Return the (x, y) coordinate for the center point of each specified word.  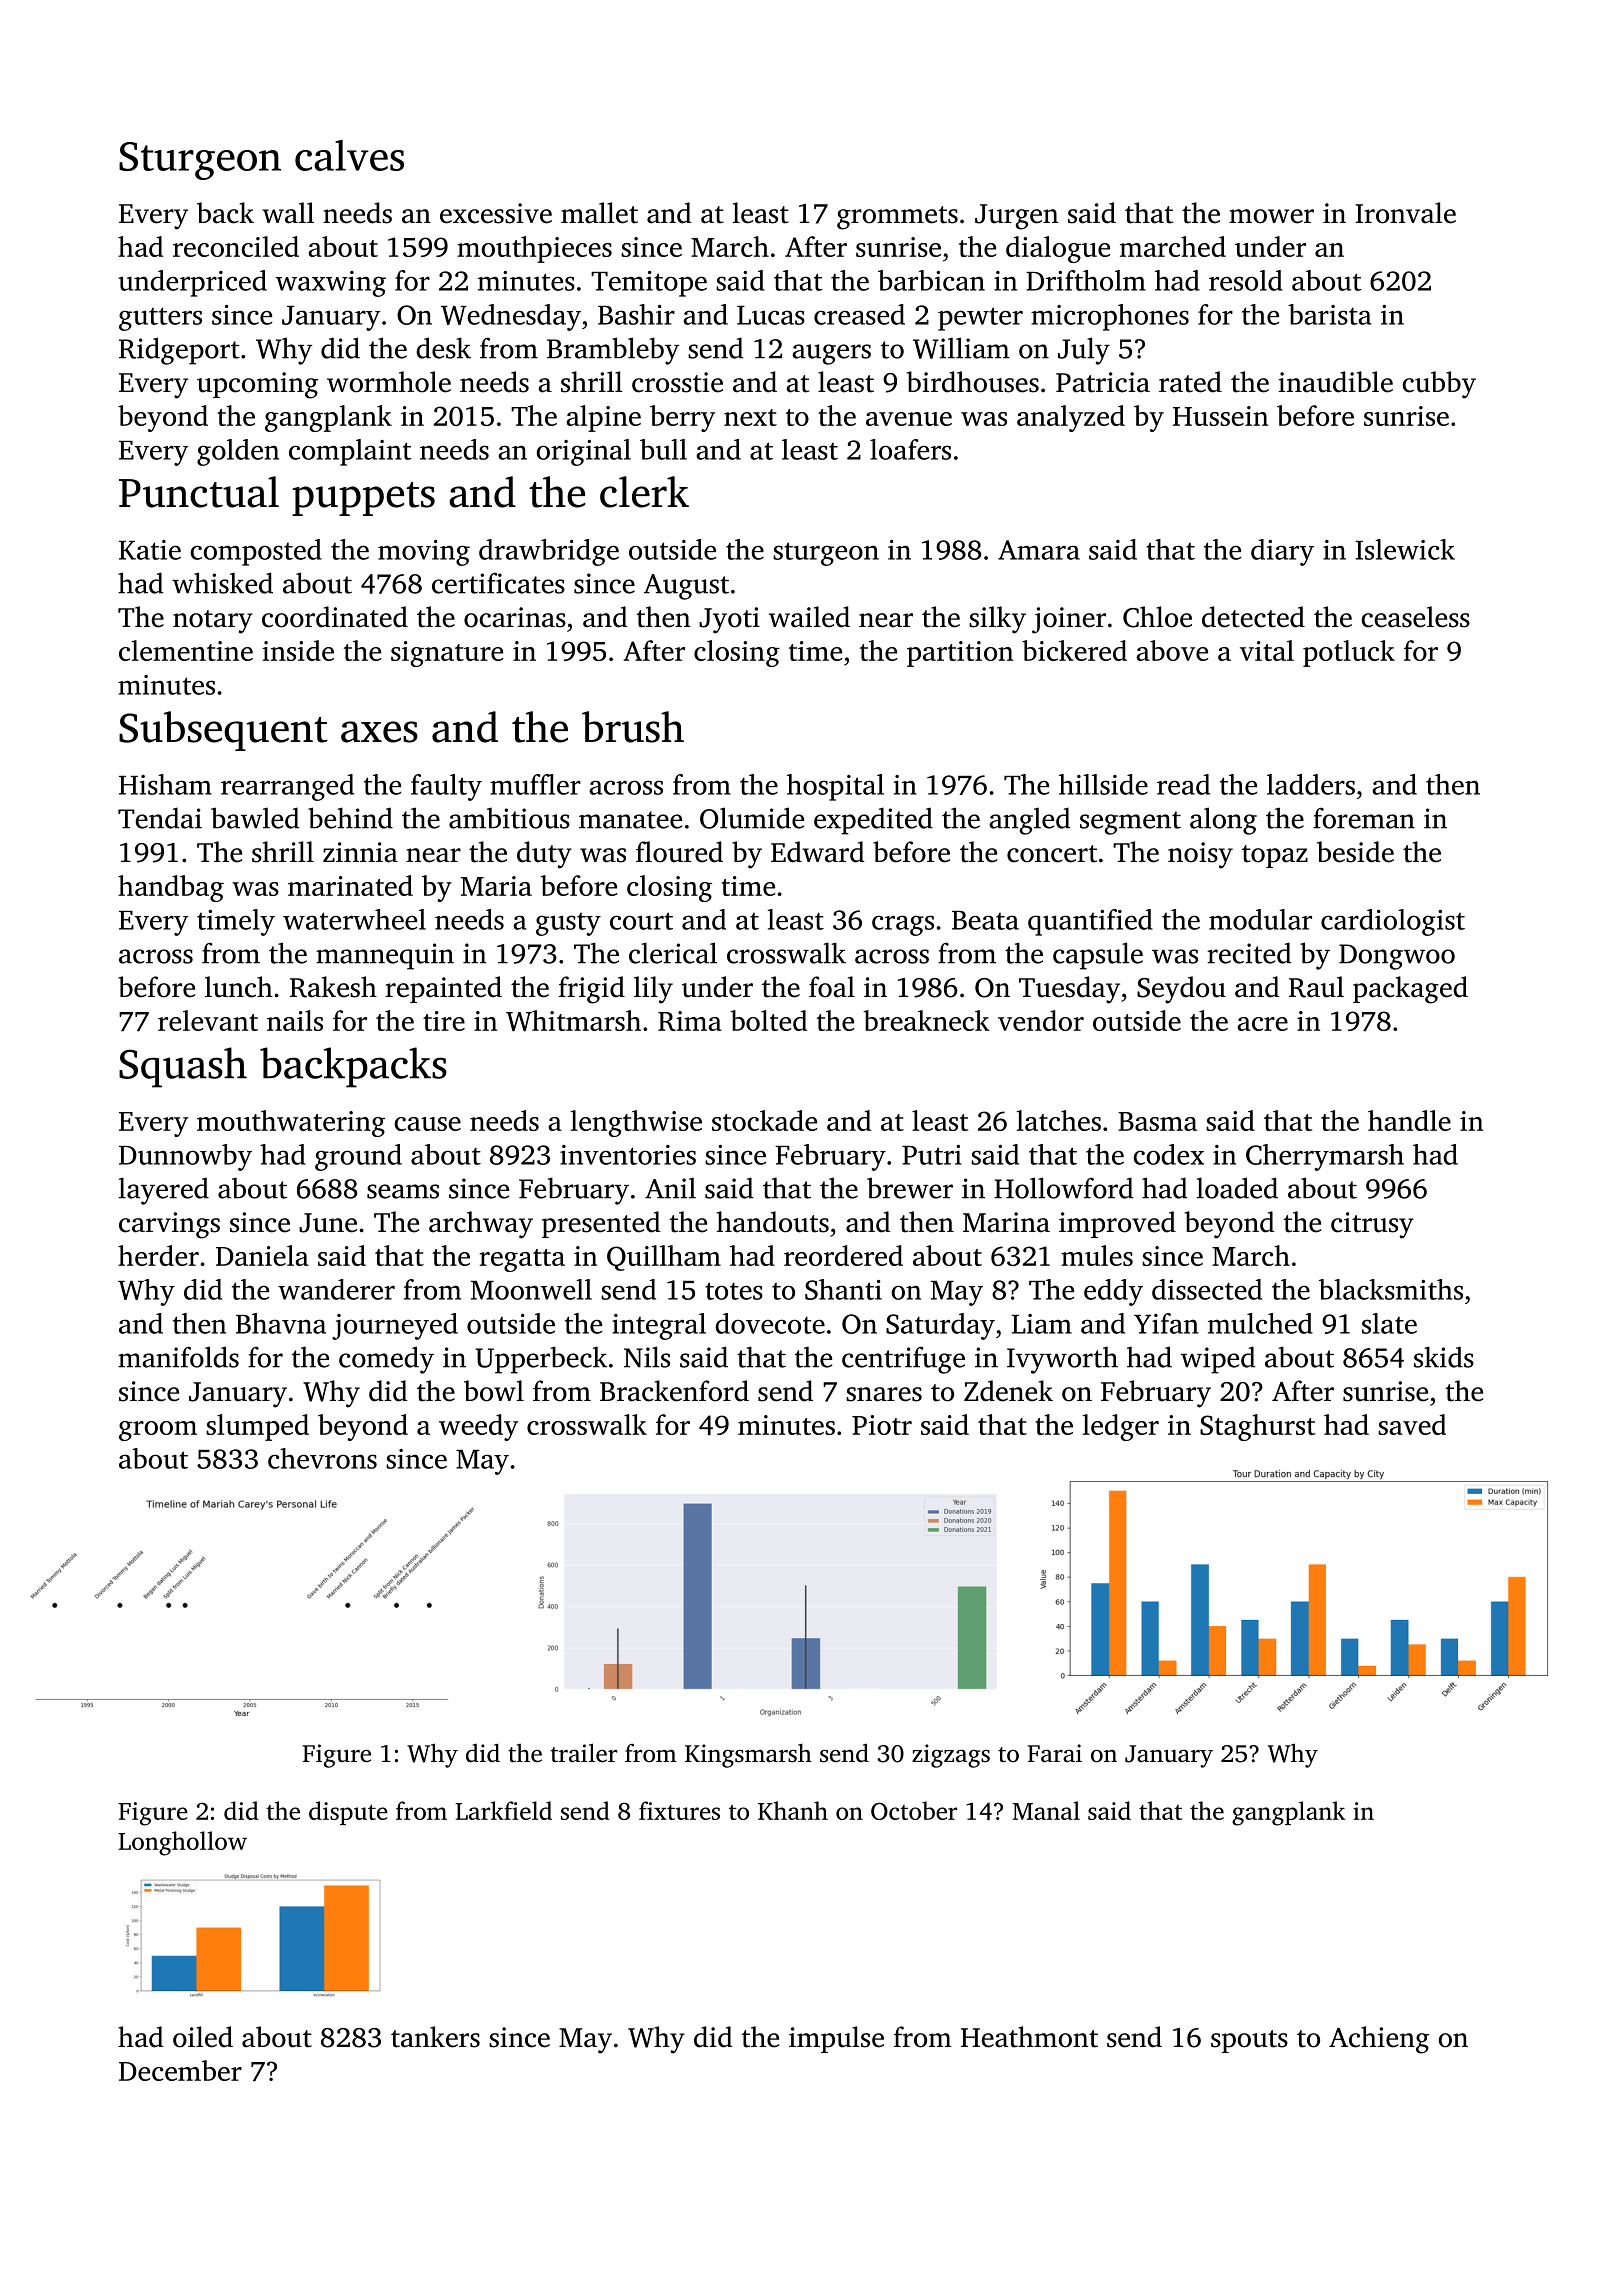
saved (1412, 1424)
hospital (835, 787)
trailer (584, 1753)
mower (1271, 216)
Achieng (1379, 2040)
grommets (897, 218)
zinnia (360, 852)
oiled (203, 2037)
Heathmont (1029, 2037)
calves (349, 155)
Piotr (882, 1425)
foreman (1364, 818)
